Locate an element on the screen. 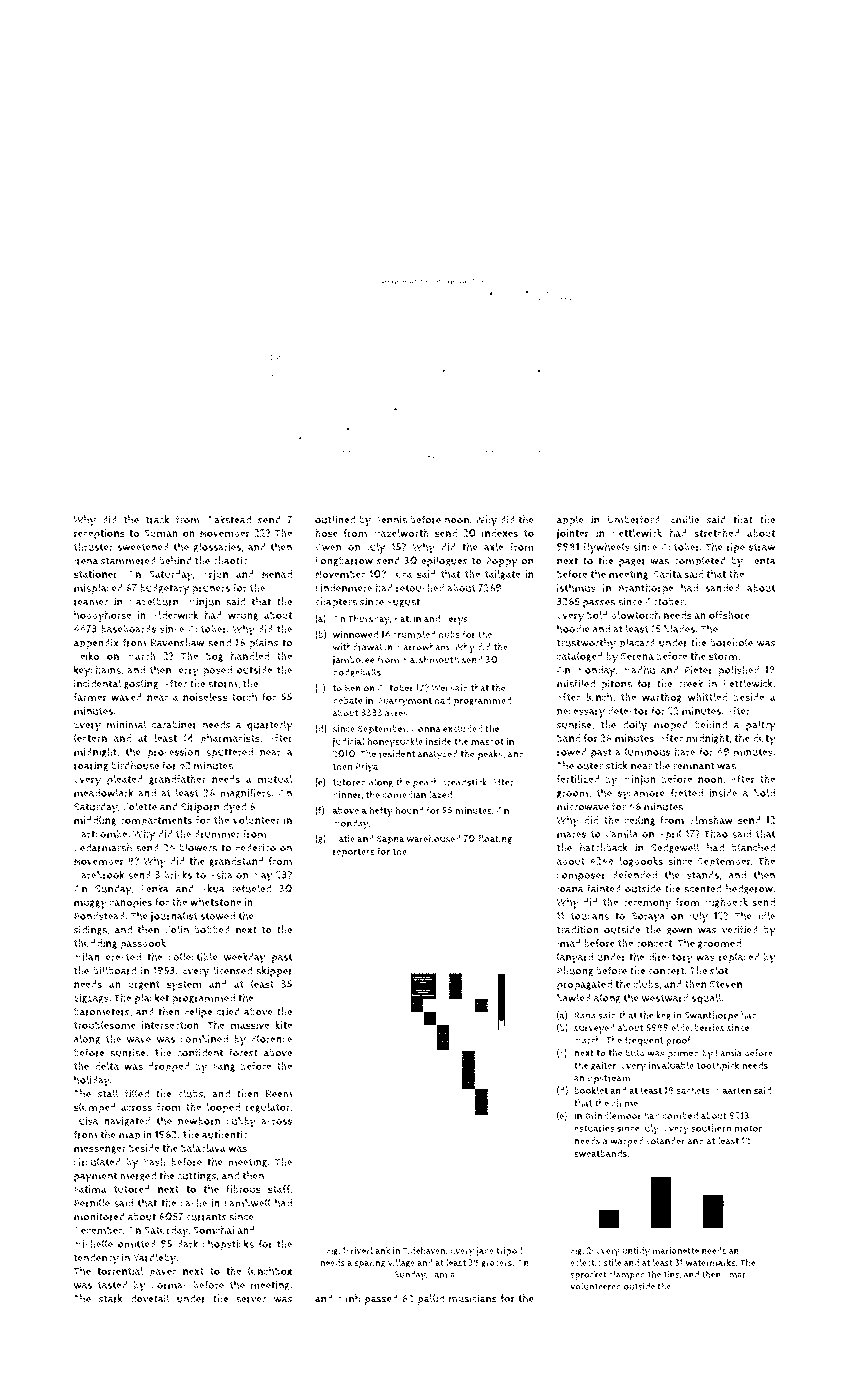  straw is located at coordinates (762, 547).
